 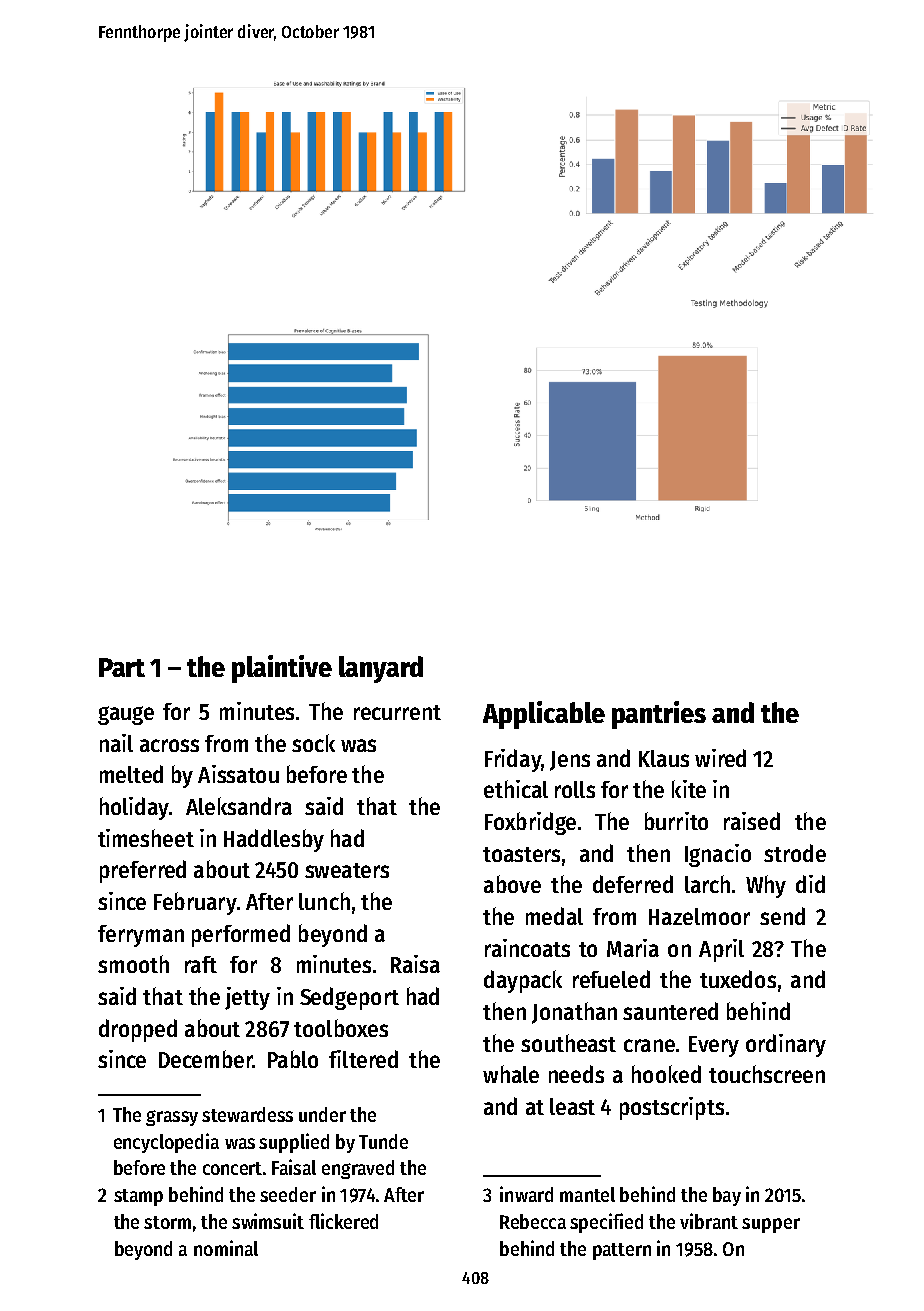 What do you see at coordinates (767, 1074) in the page?
I see `touchscreen` at bounding box center [767, 1074].
